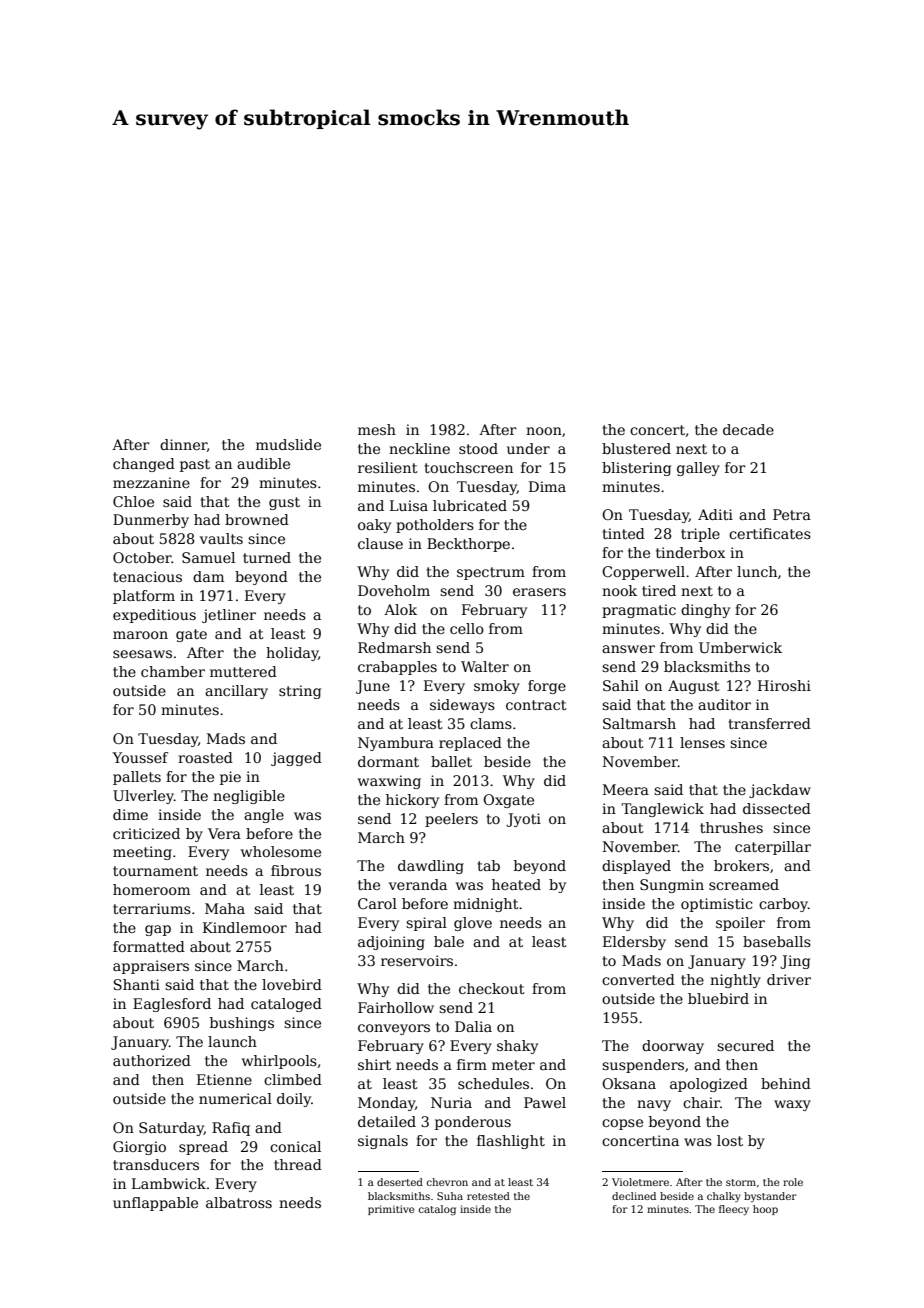 Image resolution: width=924 pixels, height=1308 pixels. Describe the element at coordinates (412, 801) in the screenshot. I see `hickory` at that location.
